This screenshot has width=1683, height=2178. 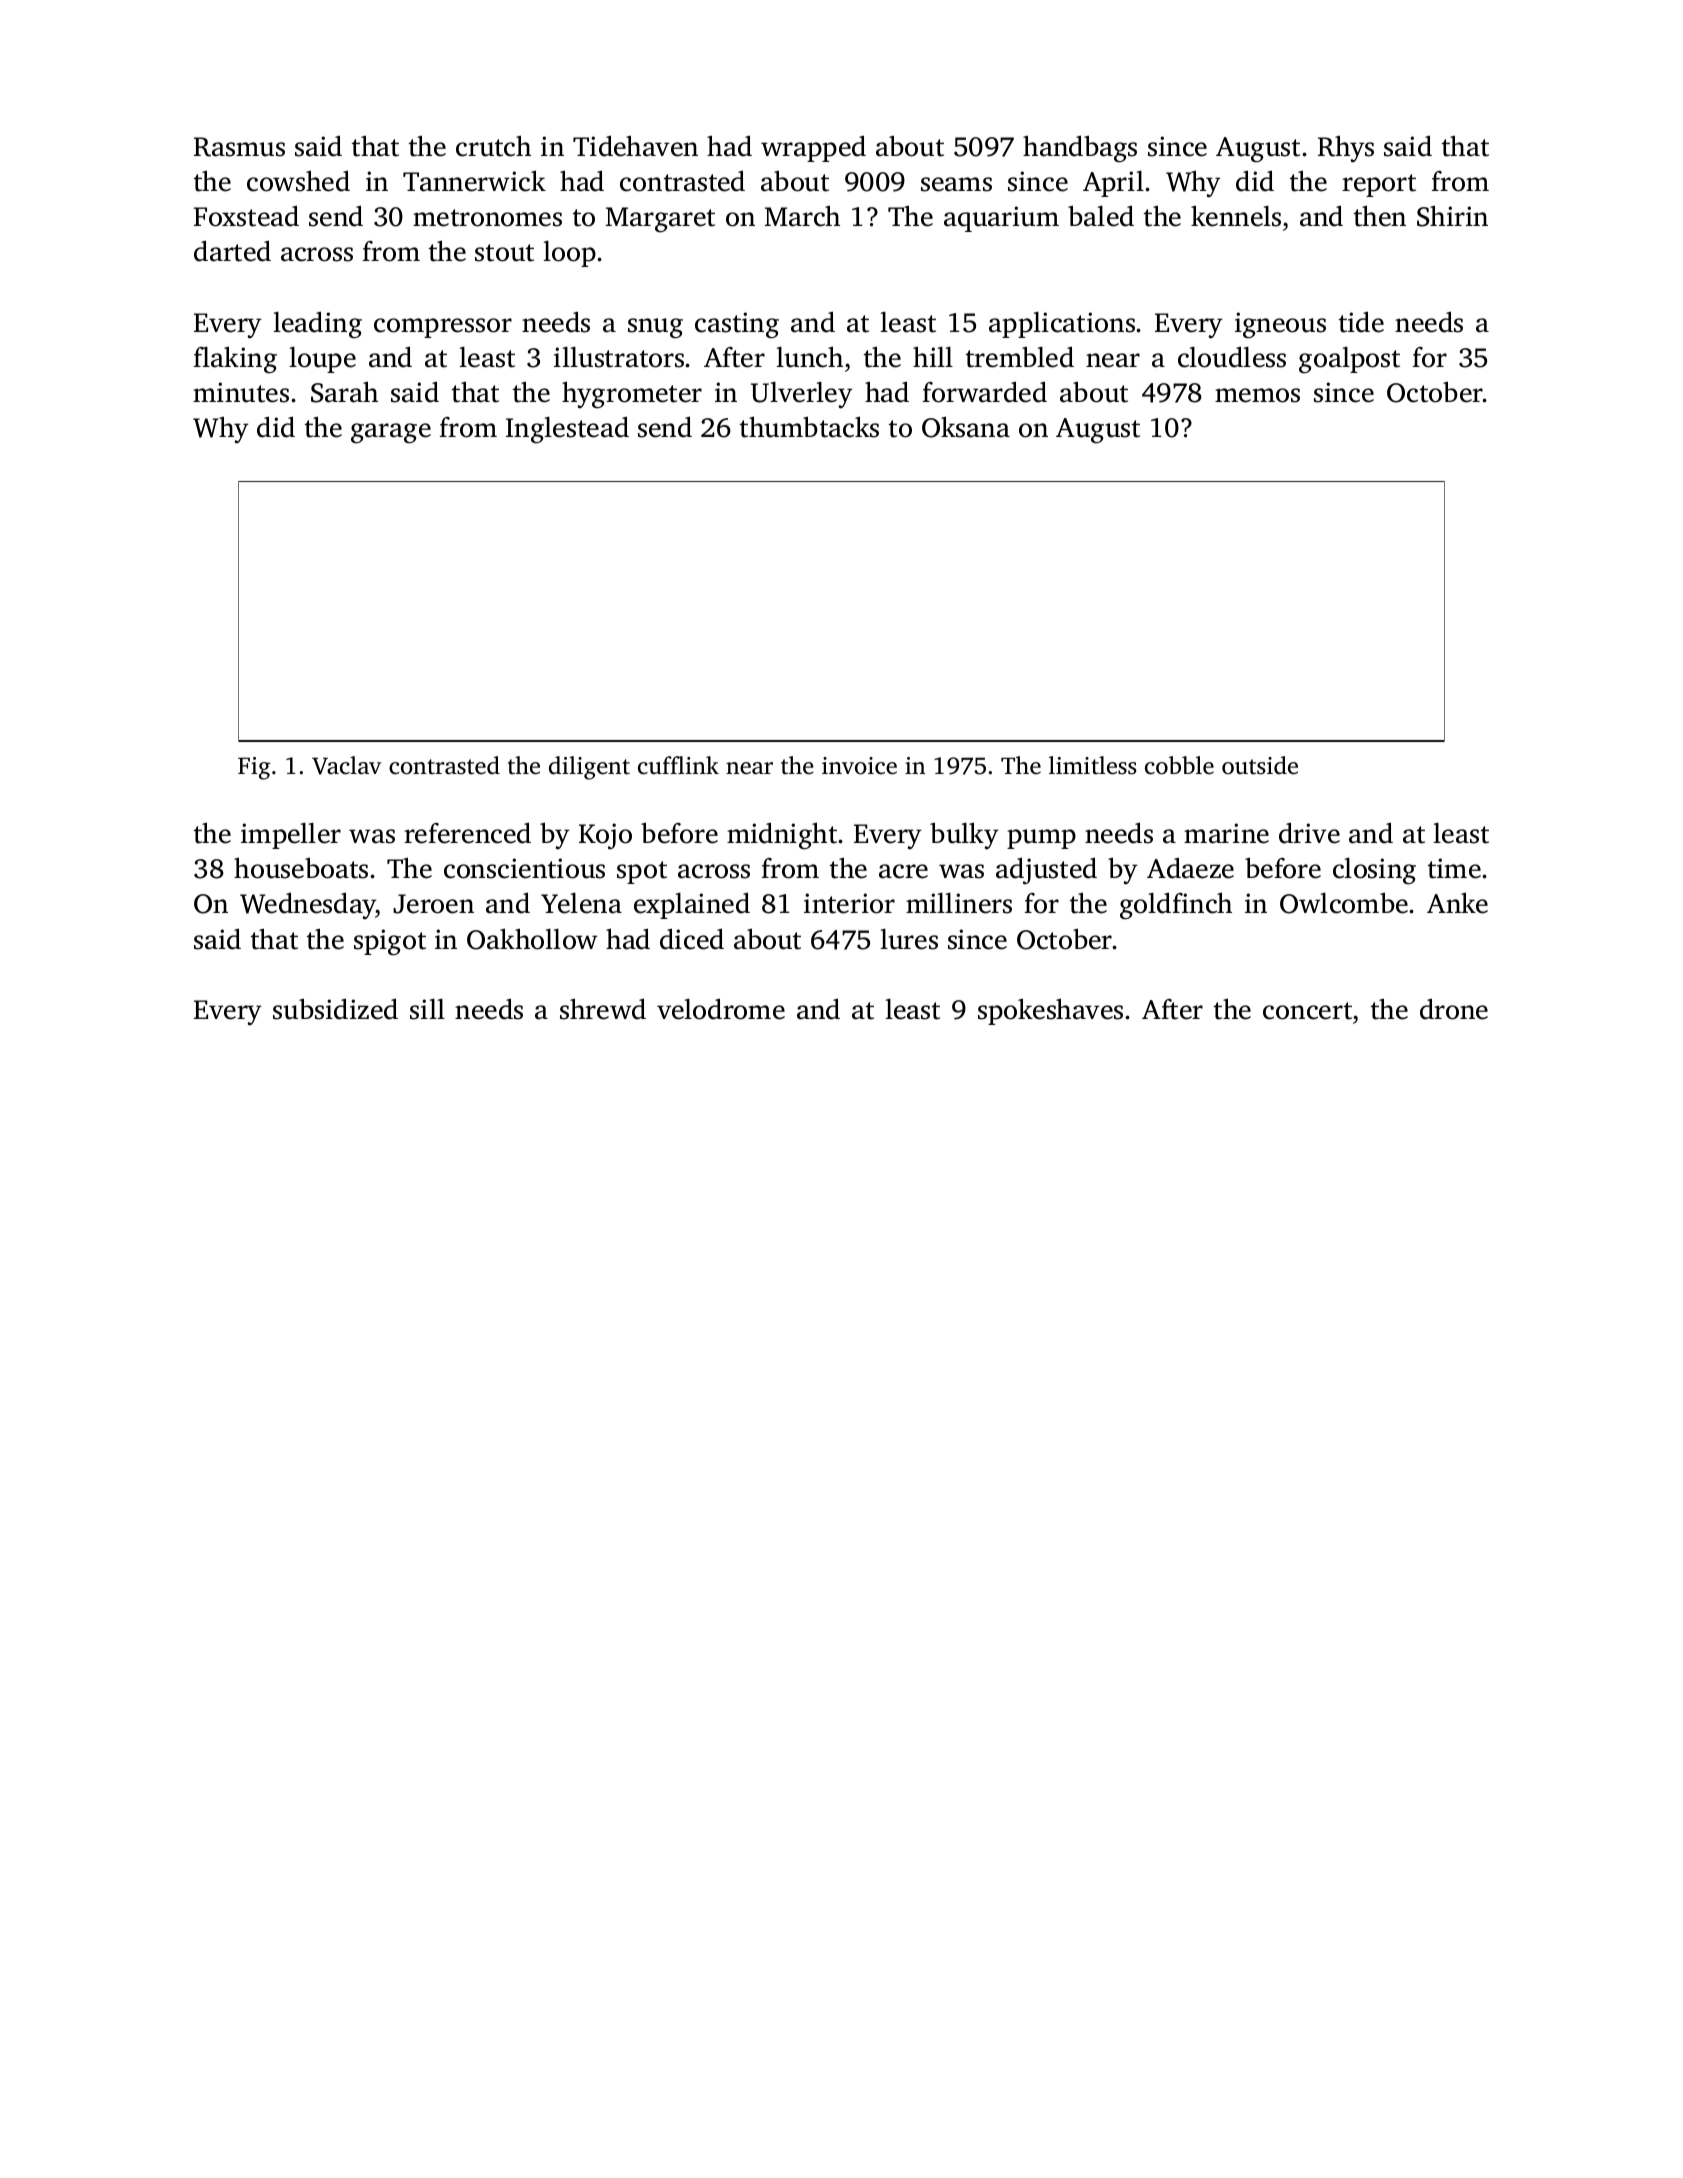 What do you see at coordinates (985, 392) in the screenshot?
I see `forwarded` at bounding box center [985, 392].
